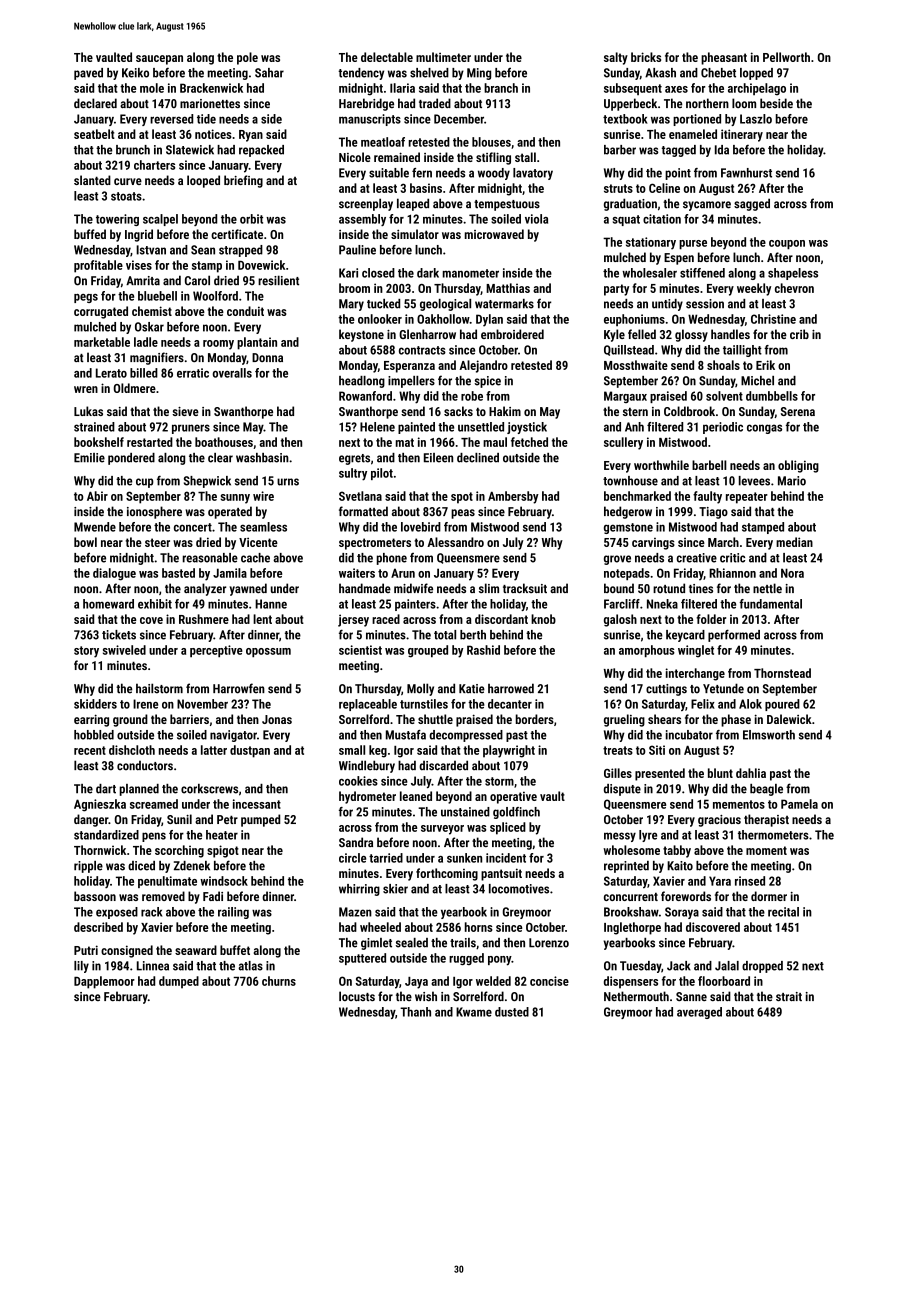 This screenshot has width=908, height=1316. What do you see at coordinates (360, 650) in the screenshot?
I see `scientist` at bounding box center [360, 650].
